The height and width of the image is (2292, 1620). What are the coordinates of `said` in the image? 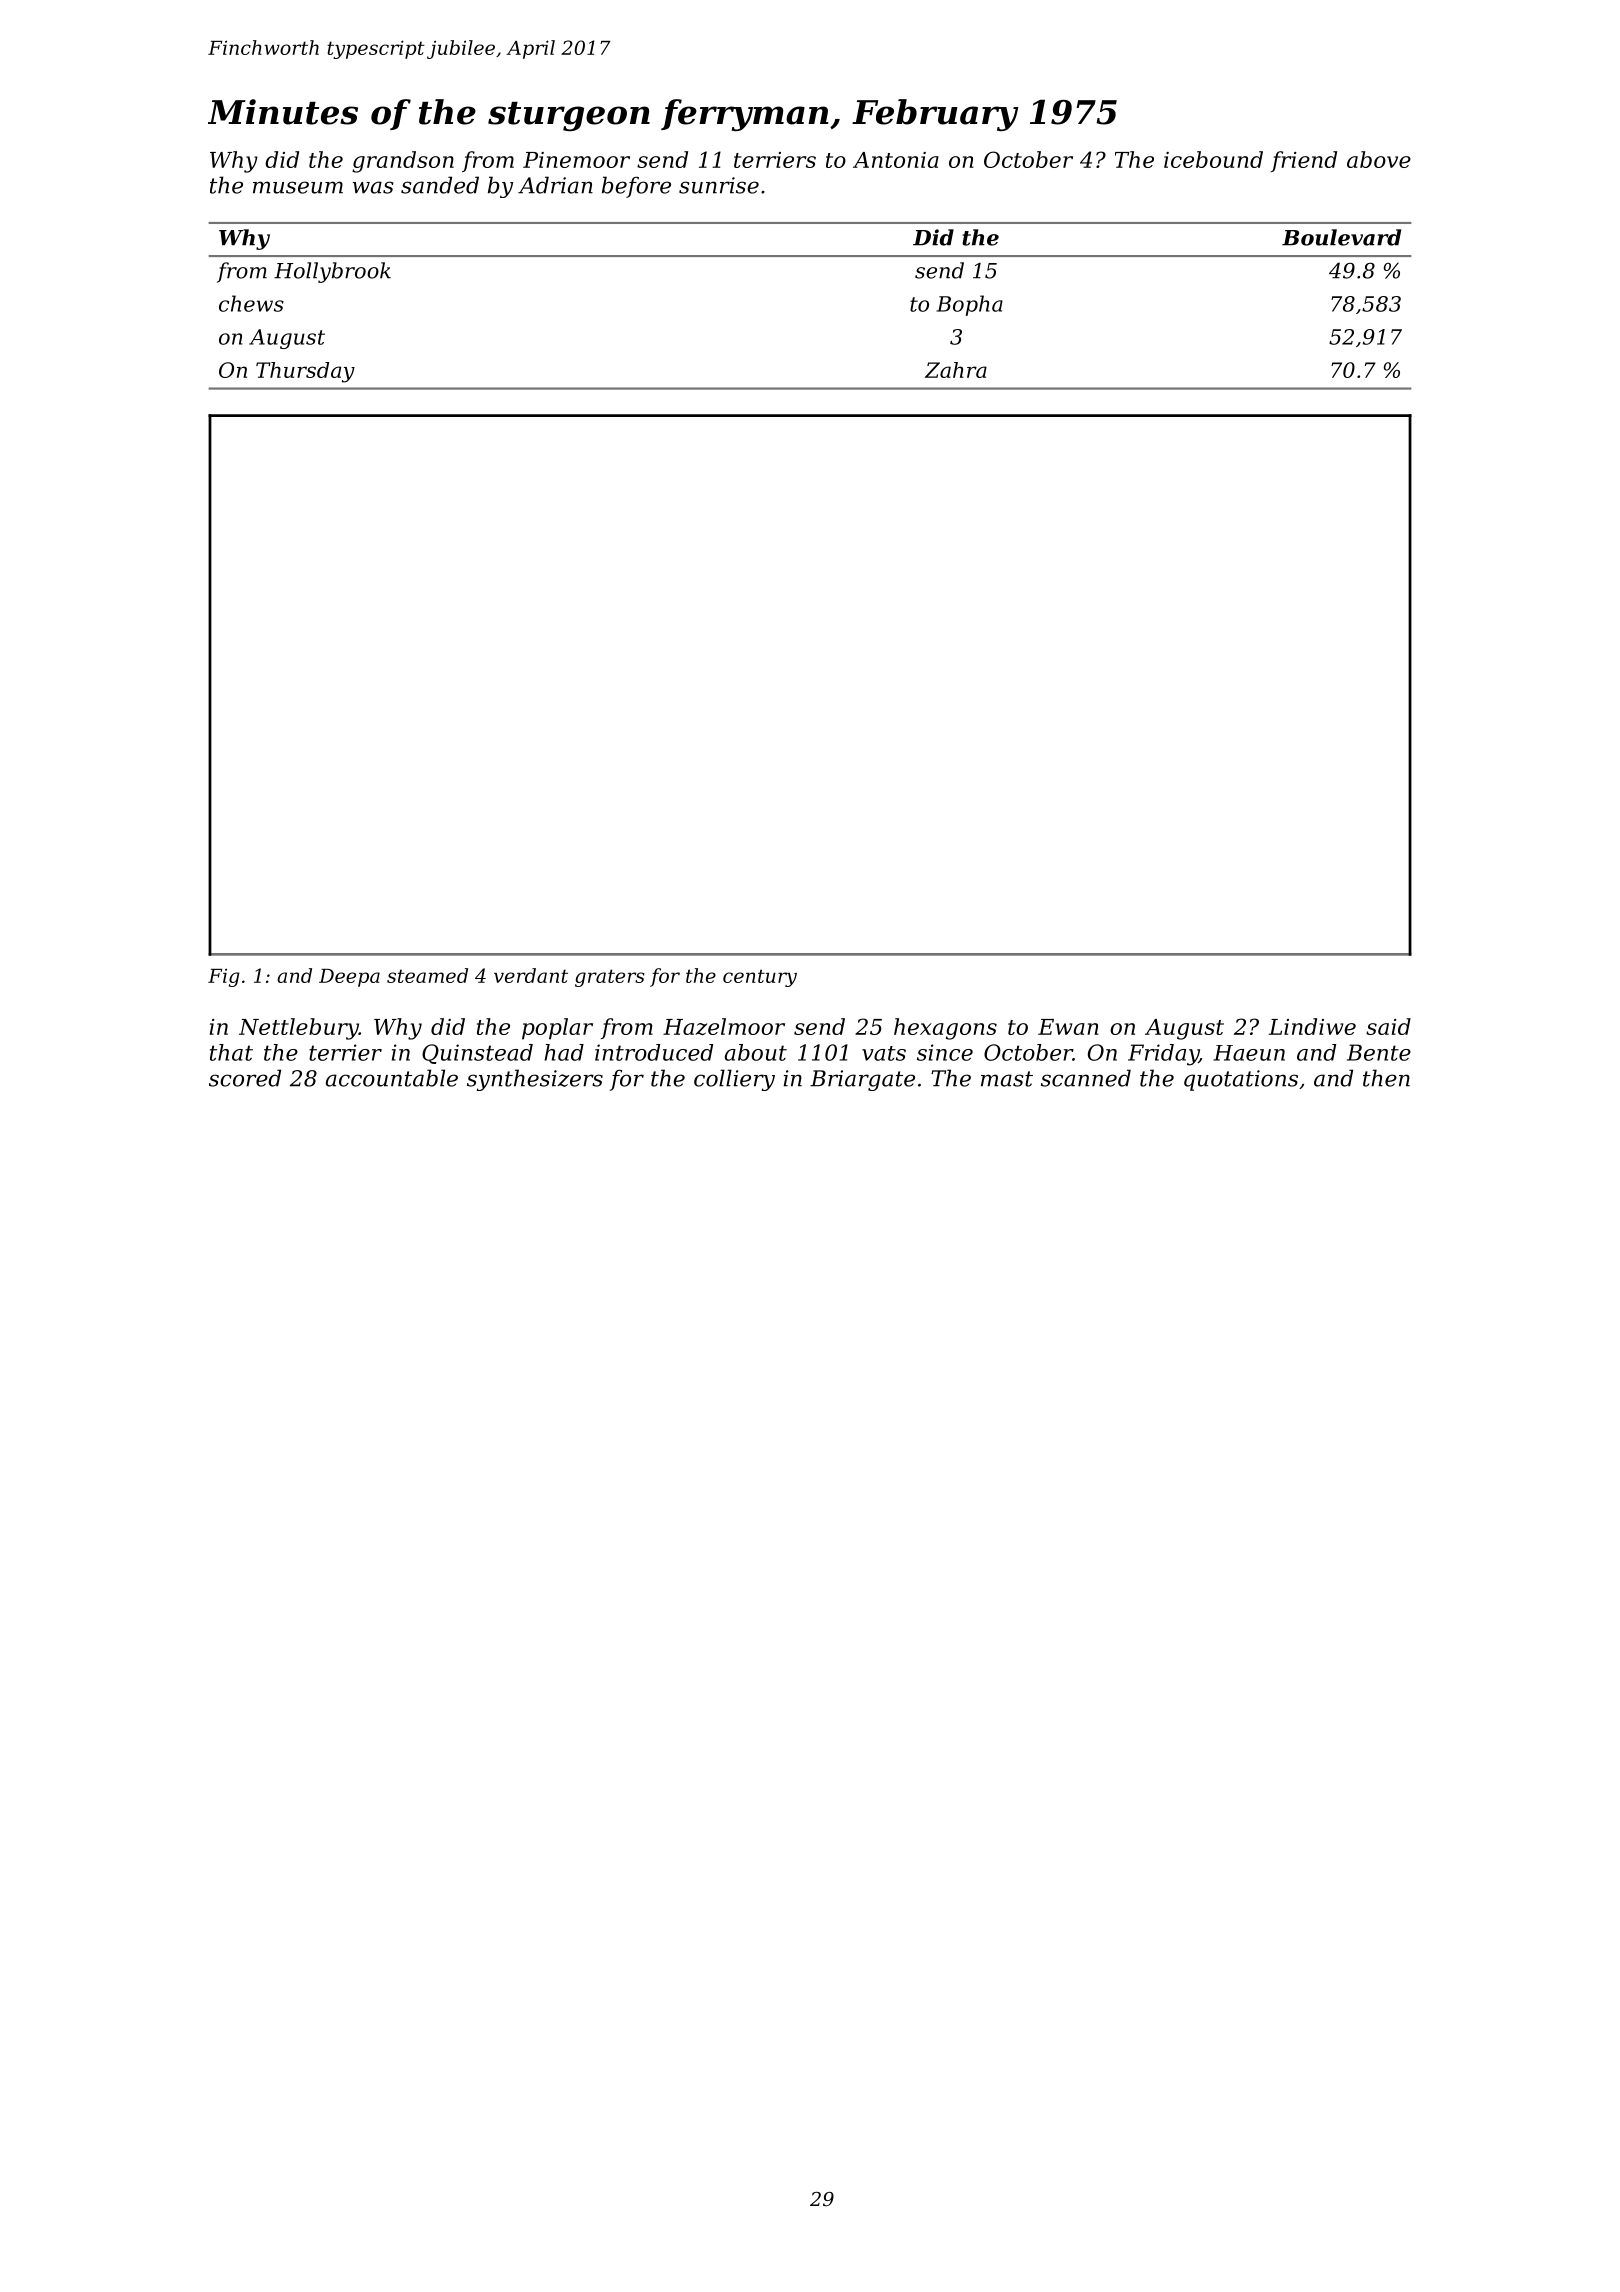 It's located at (1388, 1026).
